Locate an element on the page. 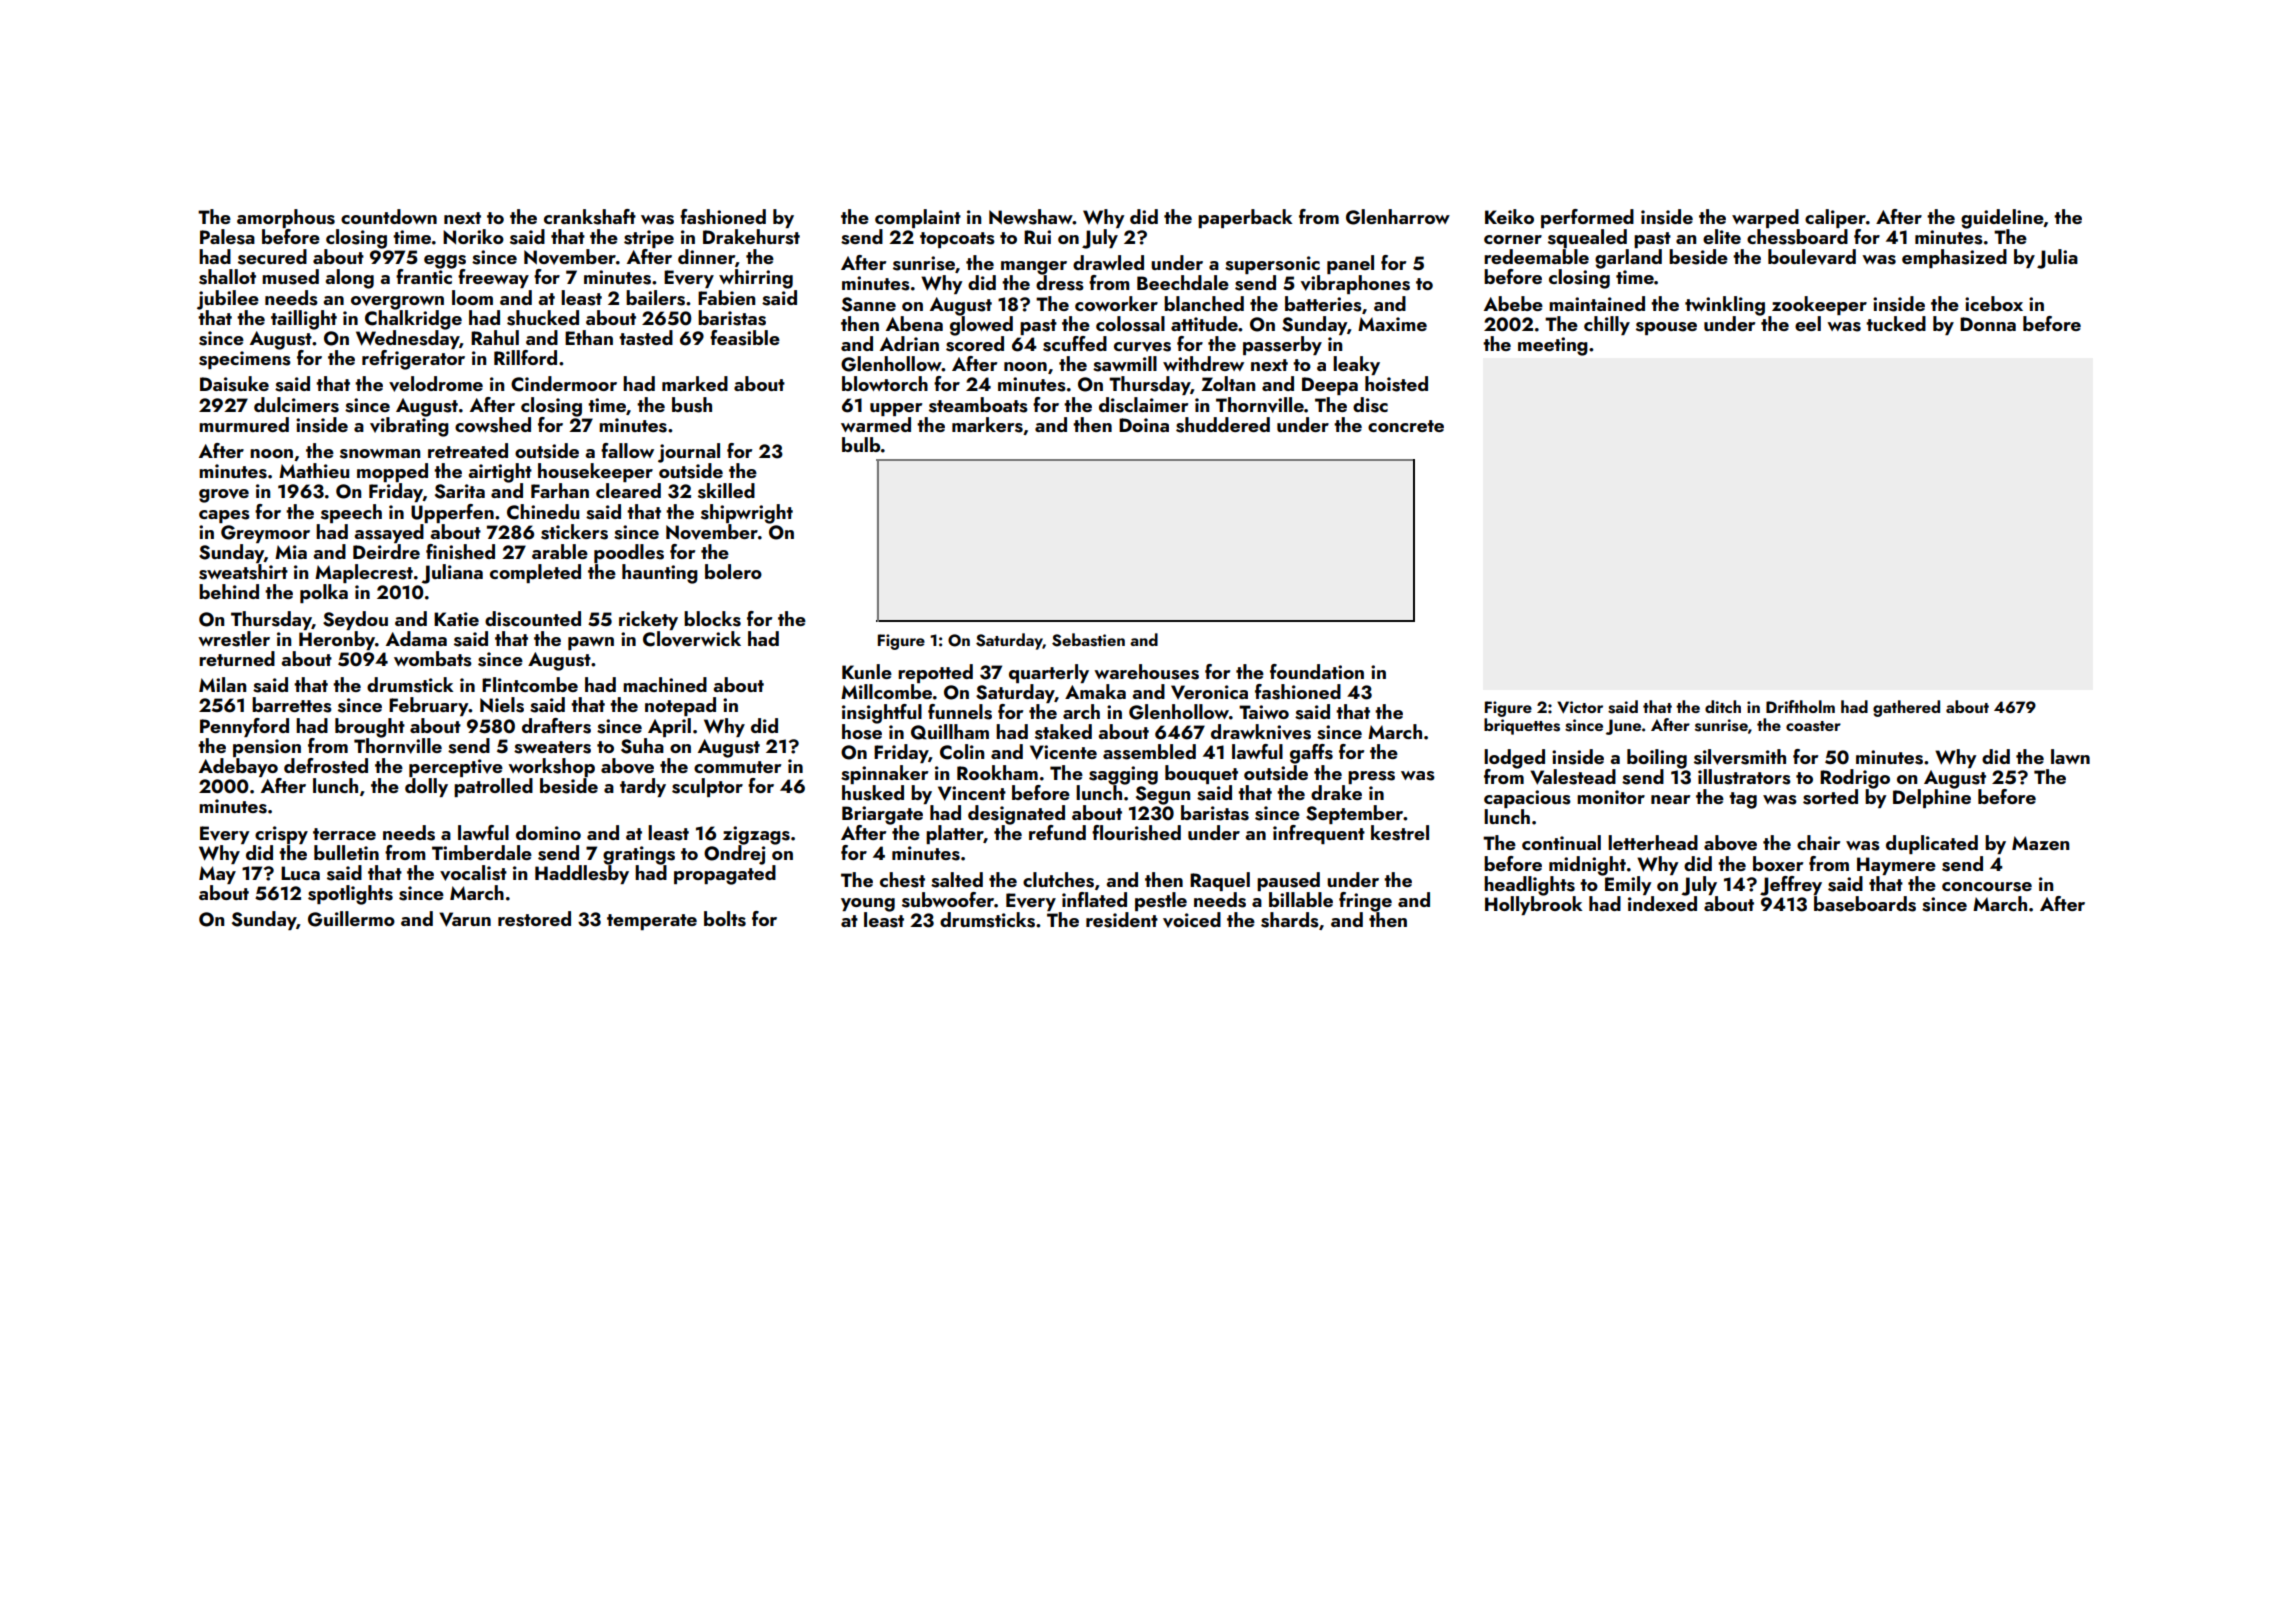 This page has height=1620, width=2292. shuddered is located at coordinates (1223, 425).
